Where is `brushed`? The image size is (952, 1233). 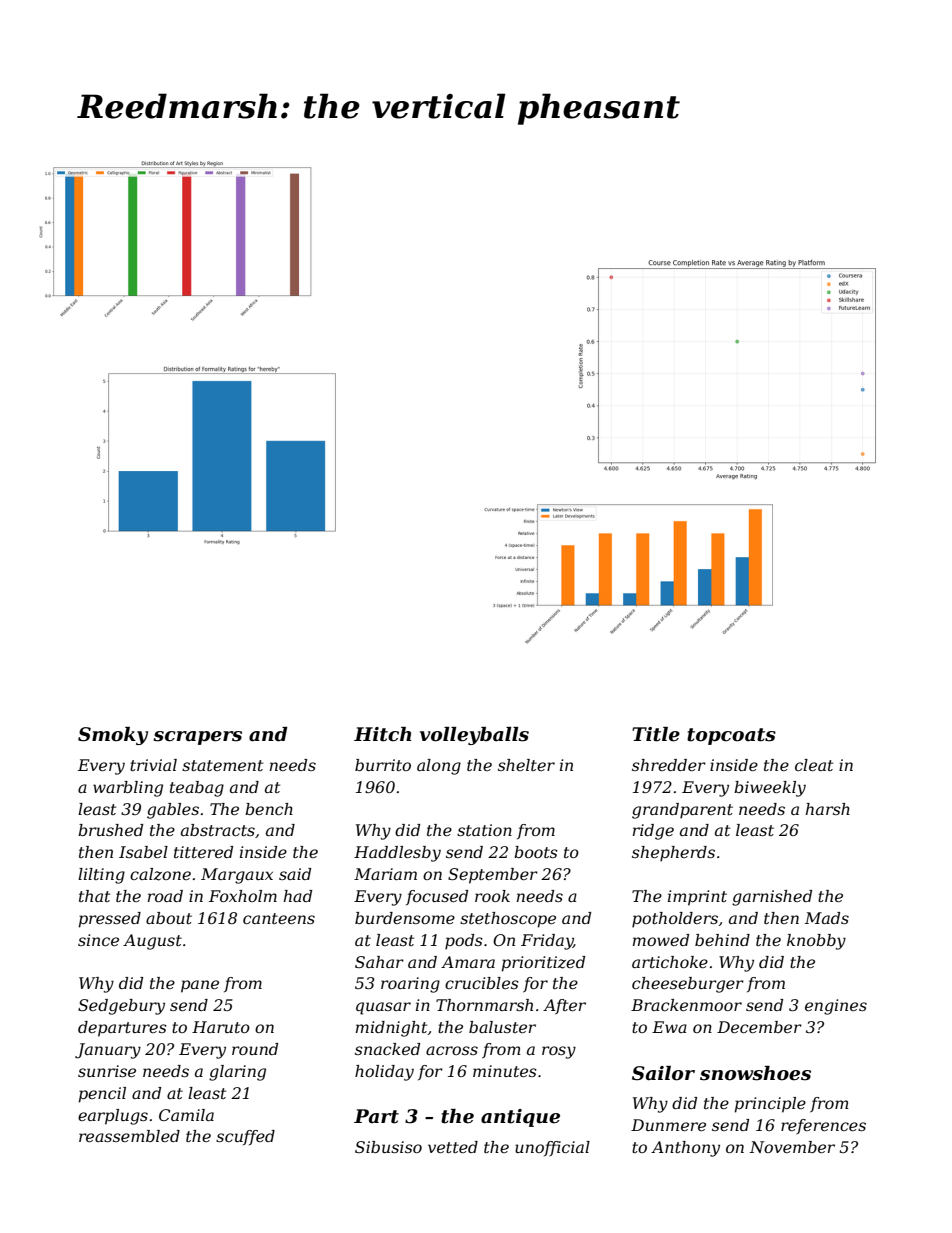
brushed is located at coordinates (110, 830).
